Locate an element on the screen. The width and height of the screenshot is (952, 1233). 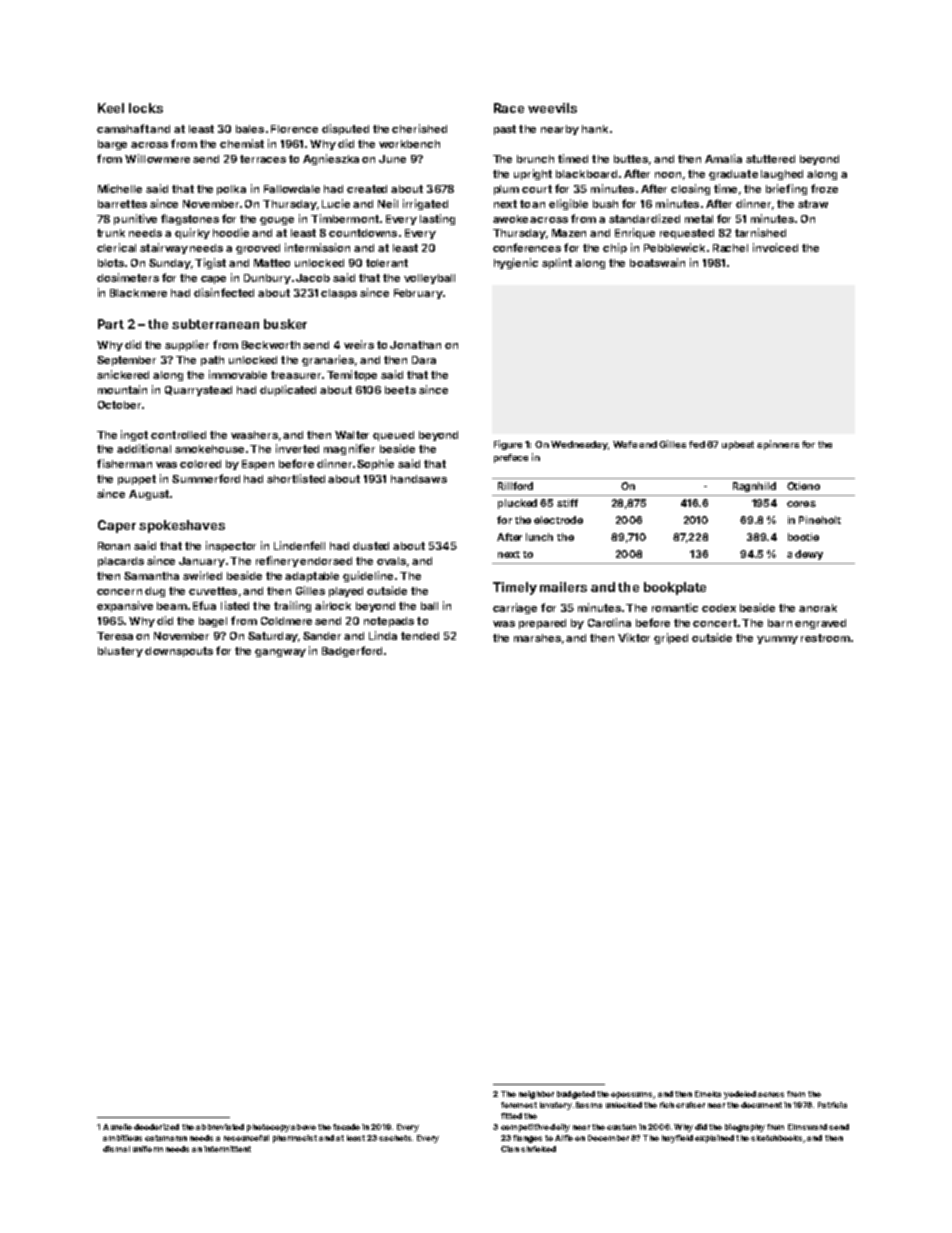
awoke is located at coordinates (510, 219).
